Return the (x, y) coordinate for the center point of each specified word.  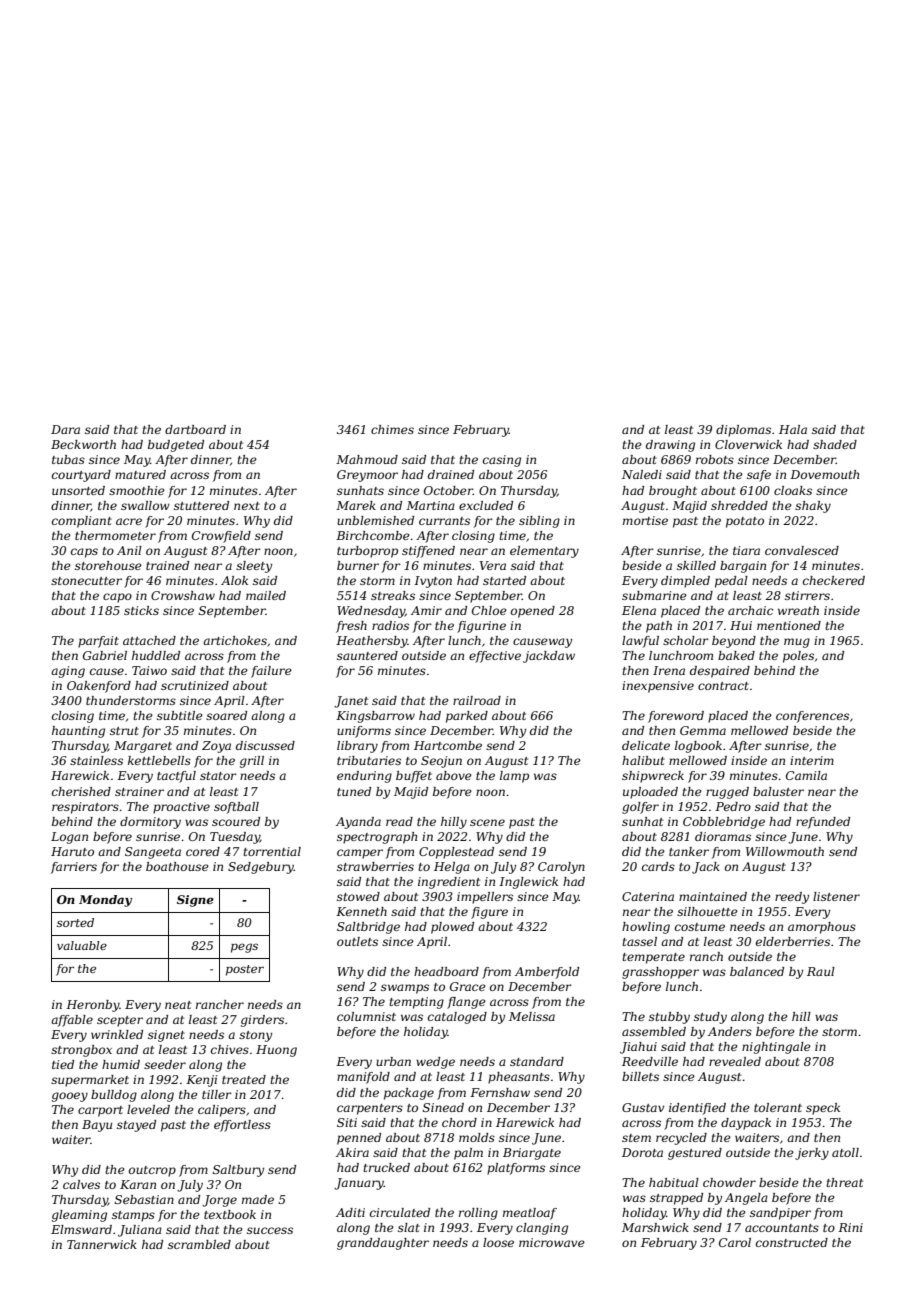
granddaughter (383, 1244)
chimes (392, 429)
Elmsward (81, 1229)
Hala (793, 429)
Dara (65, 429)
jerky (812, 1154)
